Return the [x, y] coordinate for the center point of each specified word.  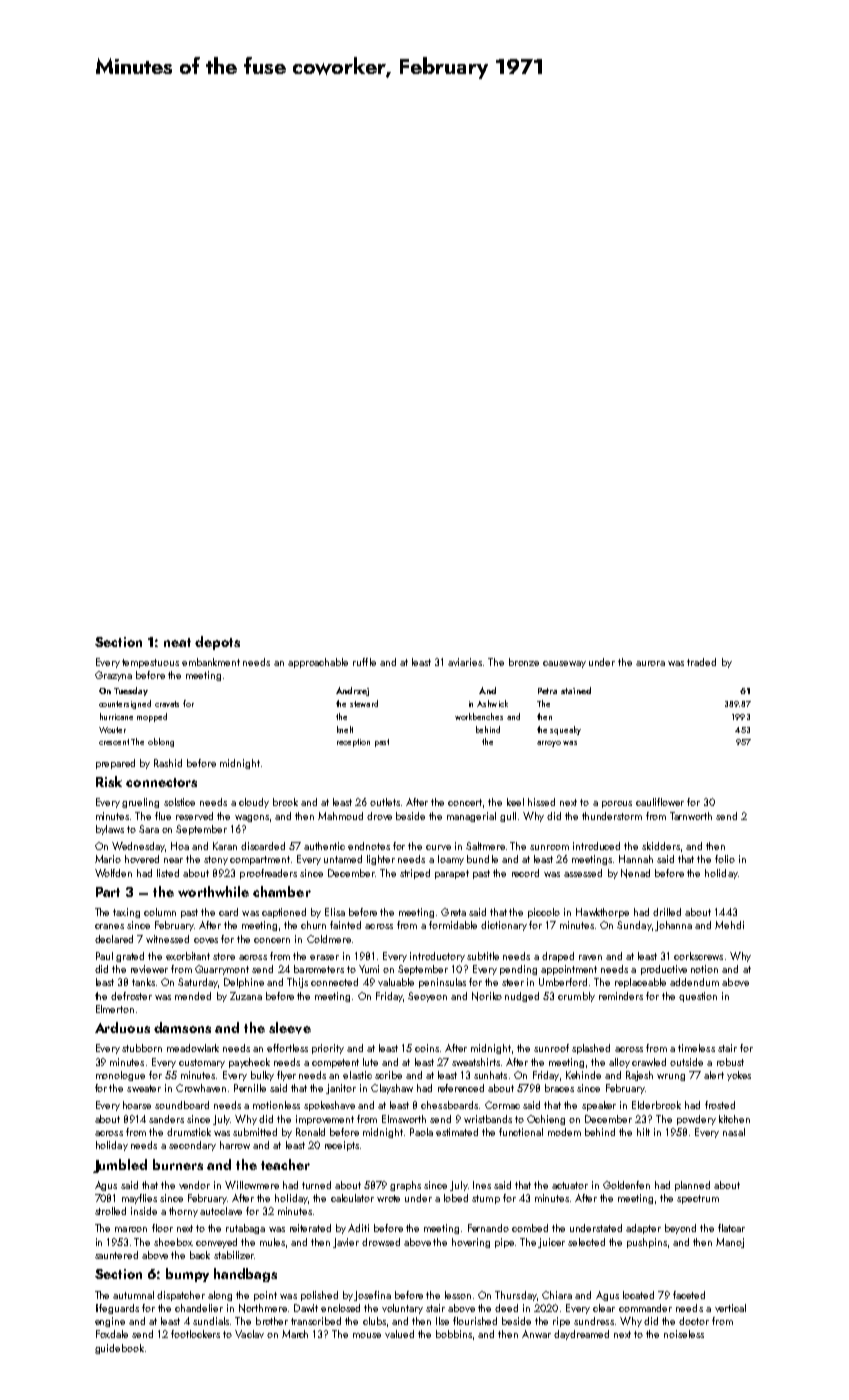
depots [217, 643]
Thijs [297, 983]
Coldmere [329, 939]
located [638, 1295]
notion [704, 969]
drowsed [381, 1242]
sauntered [116, 1255]
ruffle [364, 662]
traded [701, 662]
